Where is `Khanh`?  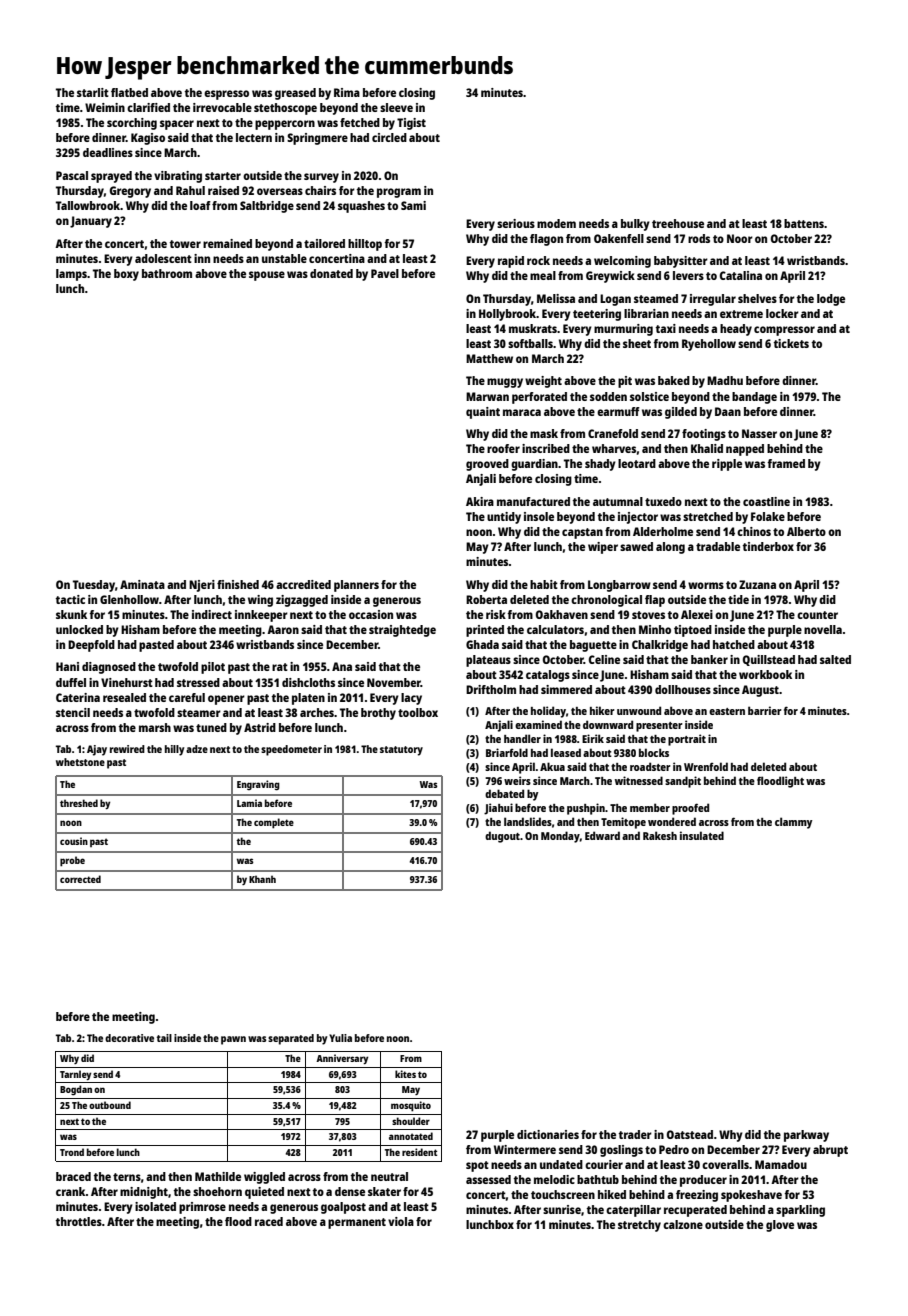 Khanh is located at coordinates (262, 879).
